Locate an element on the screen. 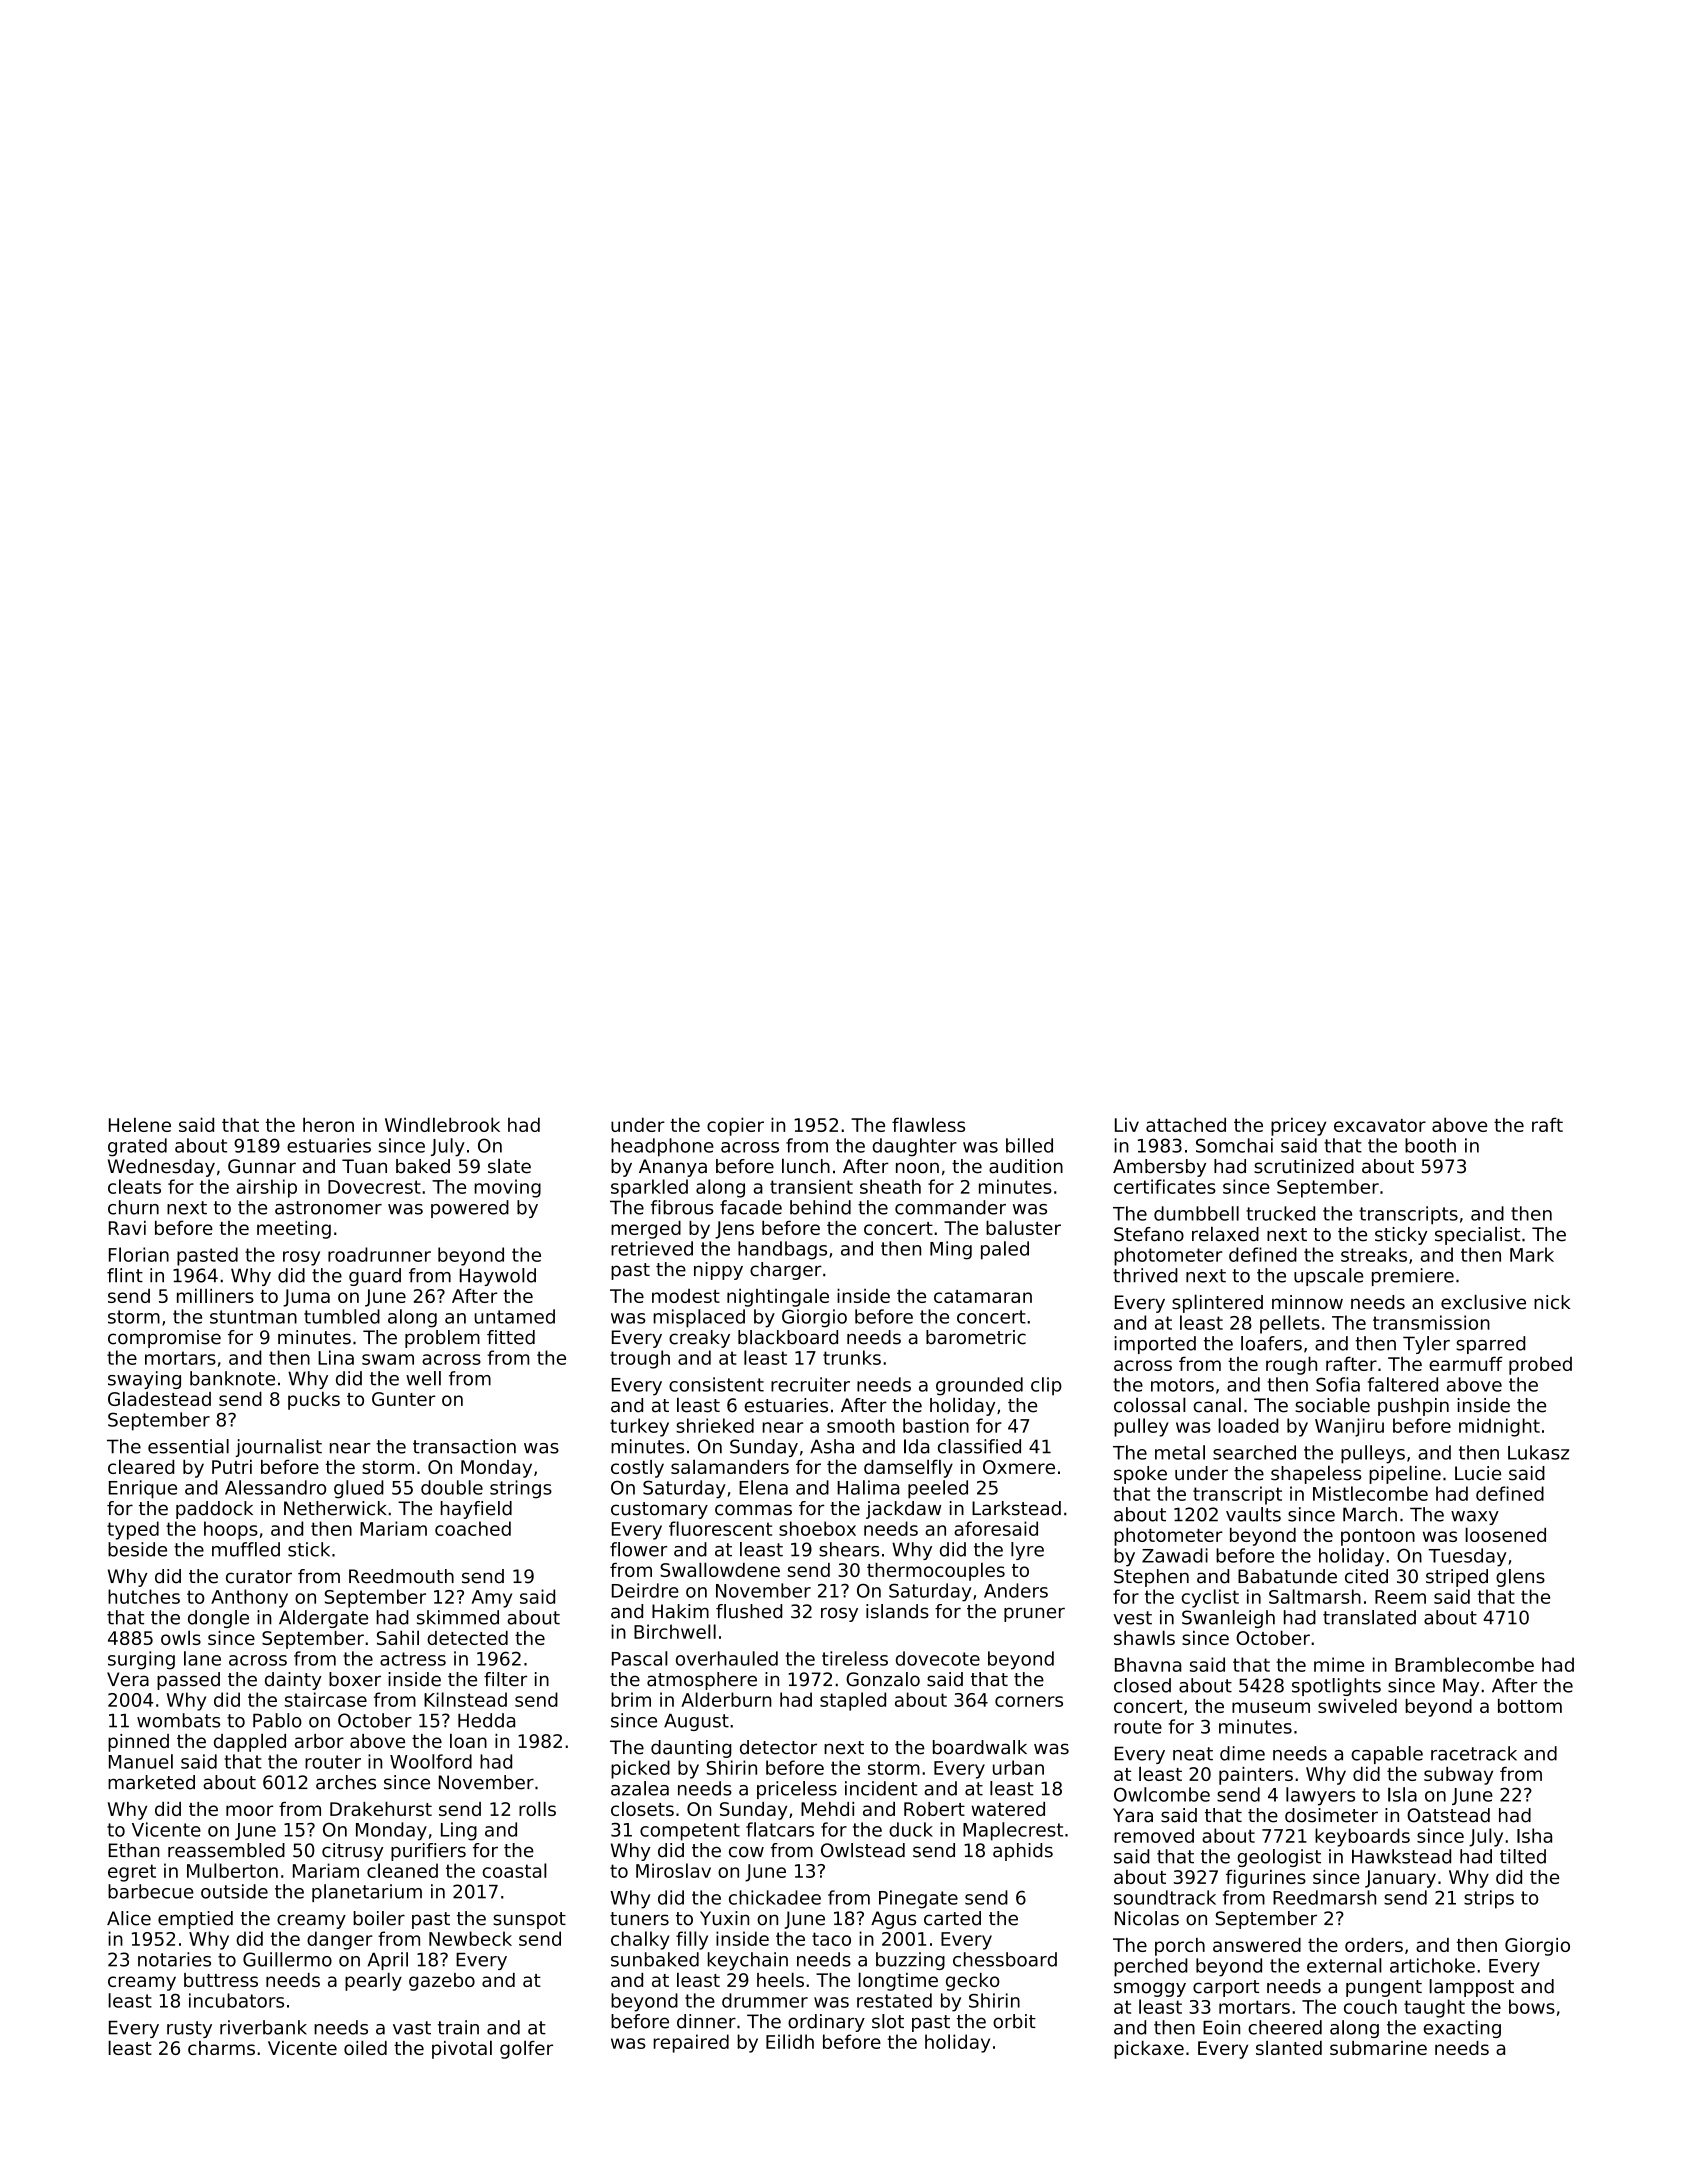 Image resolution: width=1683 pixels, height=2178 pixels. notaries is located at coordinates (174, 1959).
